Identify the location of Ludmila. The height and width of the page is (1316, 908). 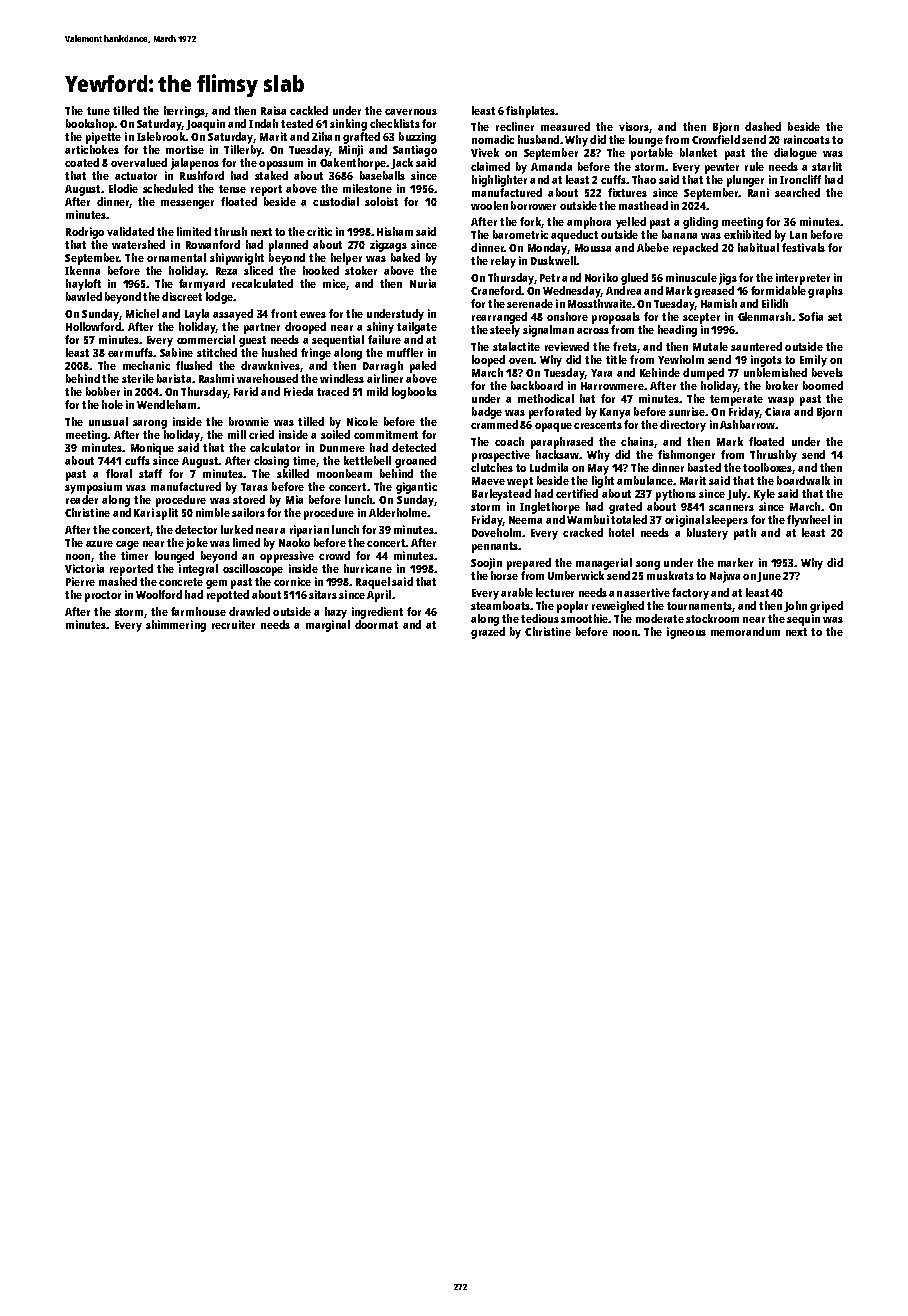
(549, 467).
